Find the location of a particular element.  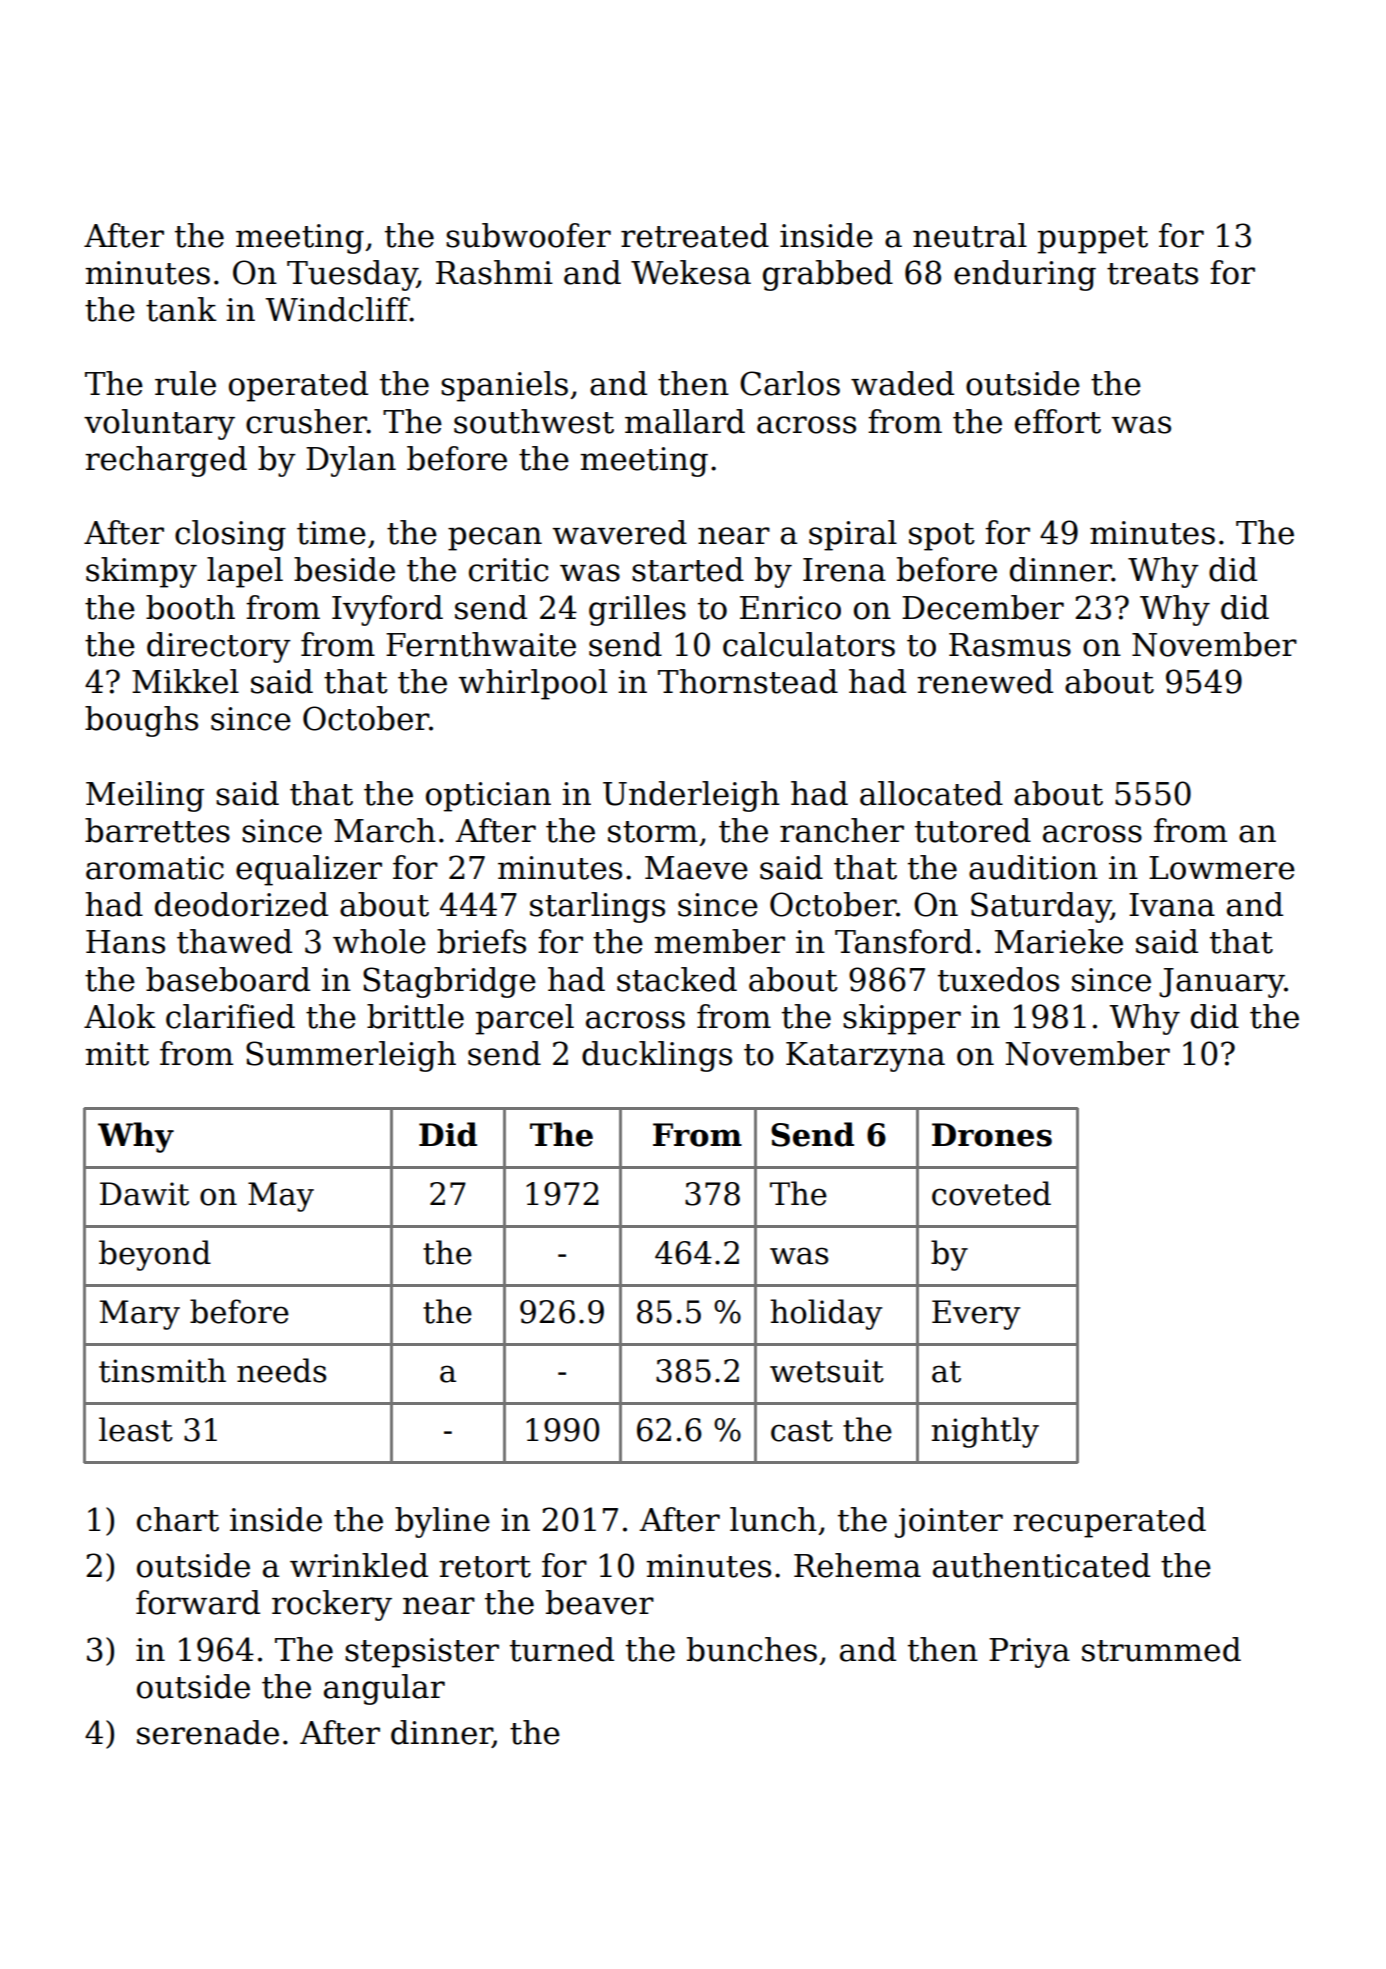

Tuesday is located at coordinates (352, 275).
